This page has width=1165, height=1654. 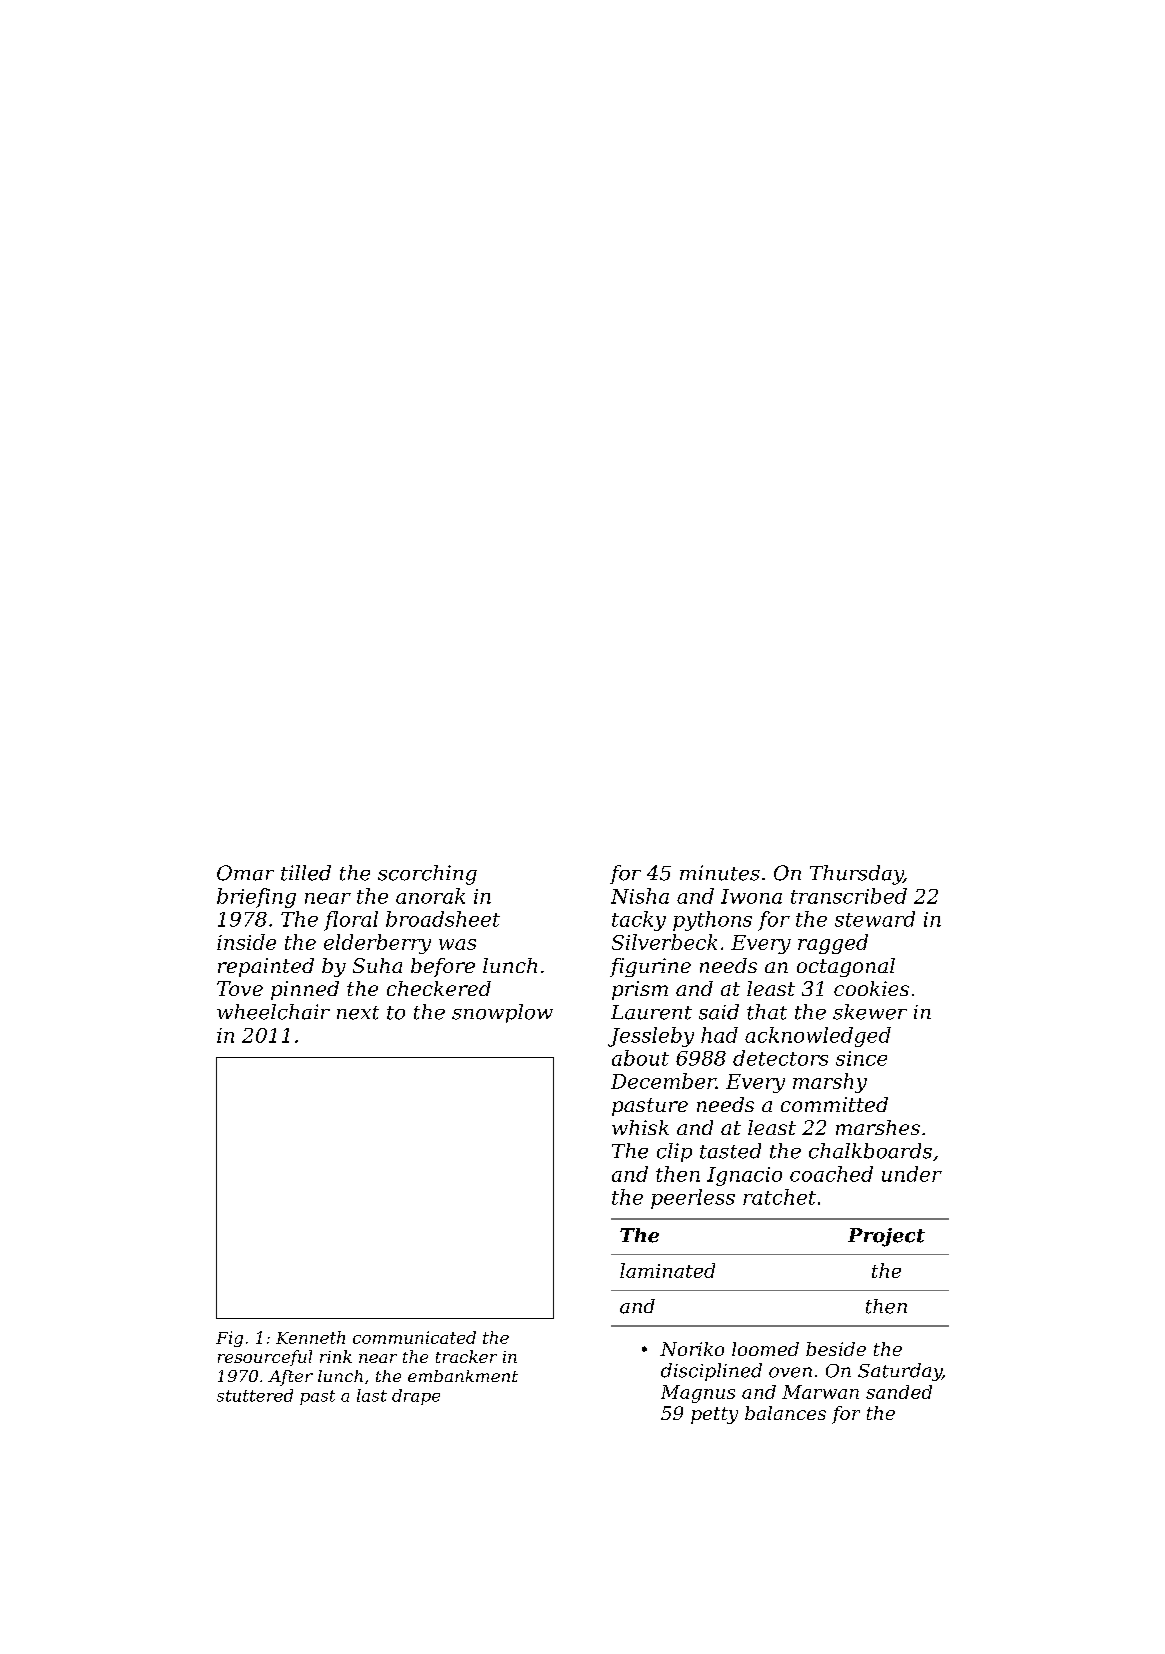 I want to click on anorak, so click(x=430, y=896).
